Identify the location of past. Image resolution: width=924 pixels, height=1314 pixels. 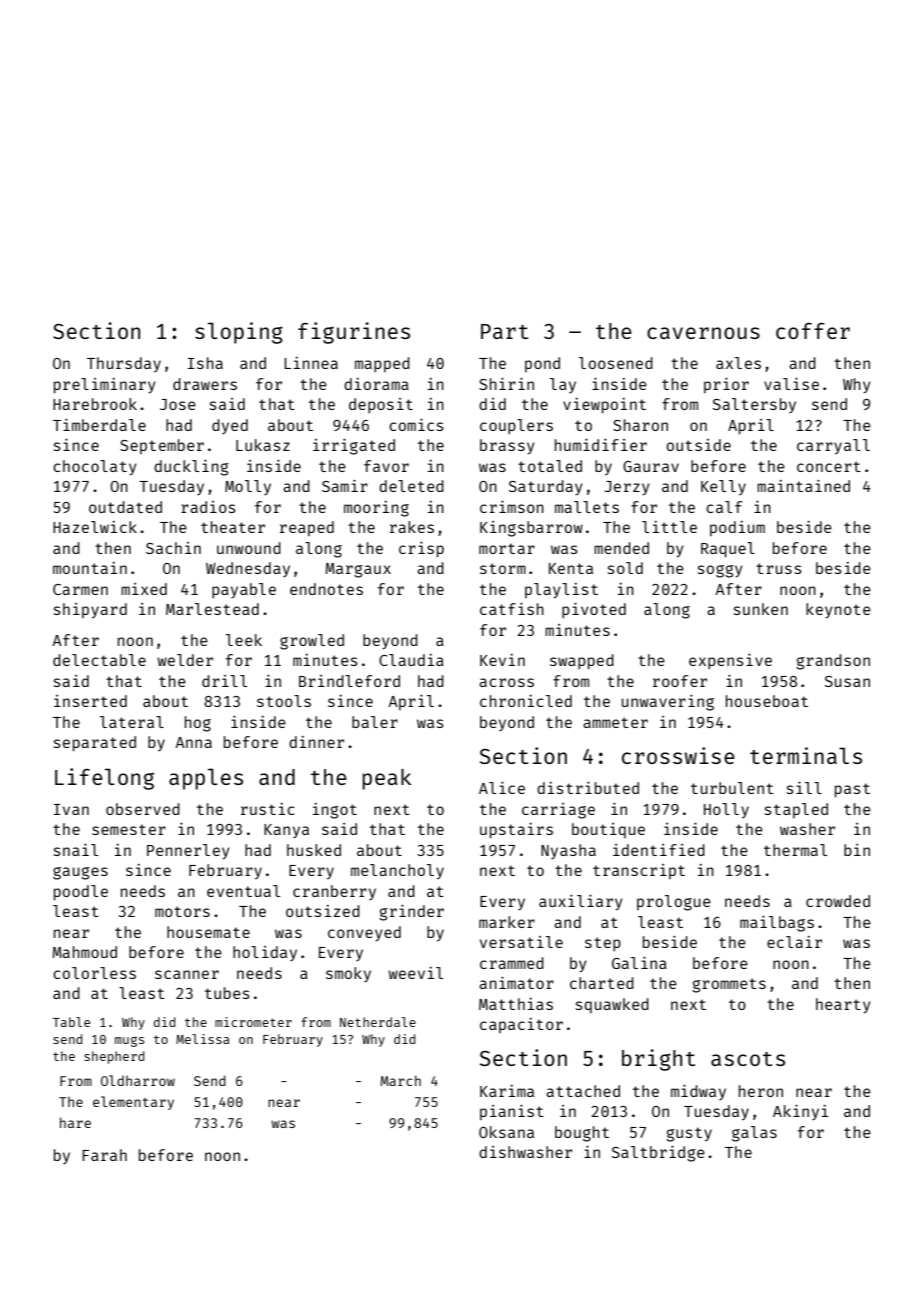
(852, 790).
